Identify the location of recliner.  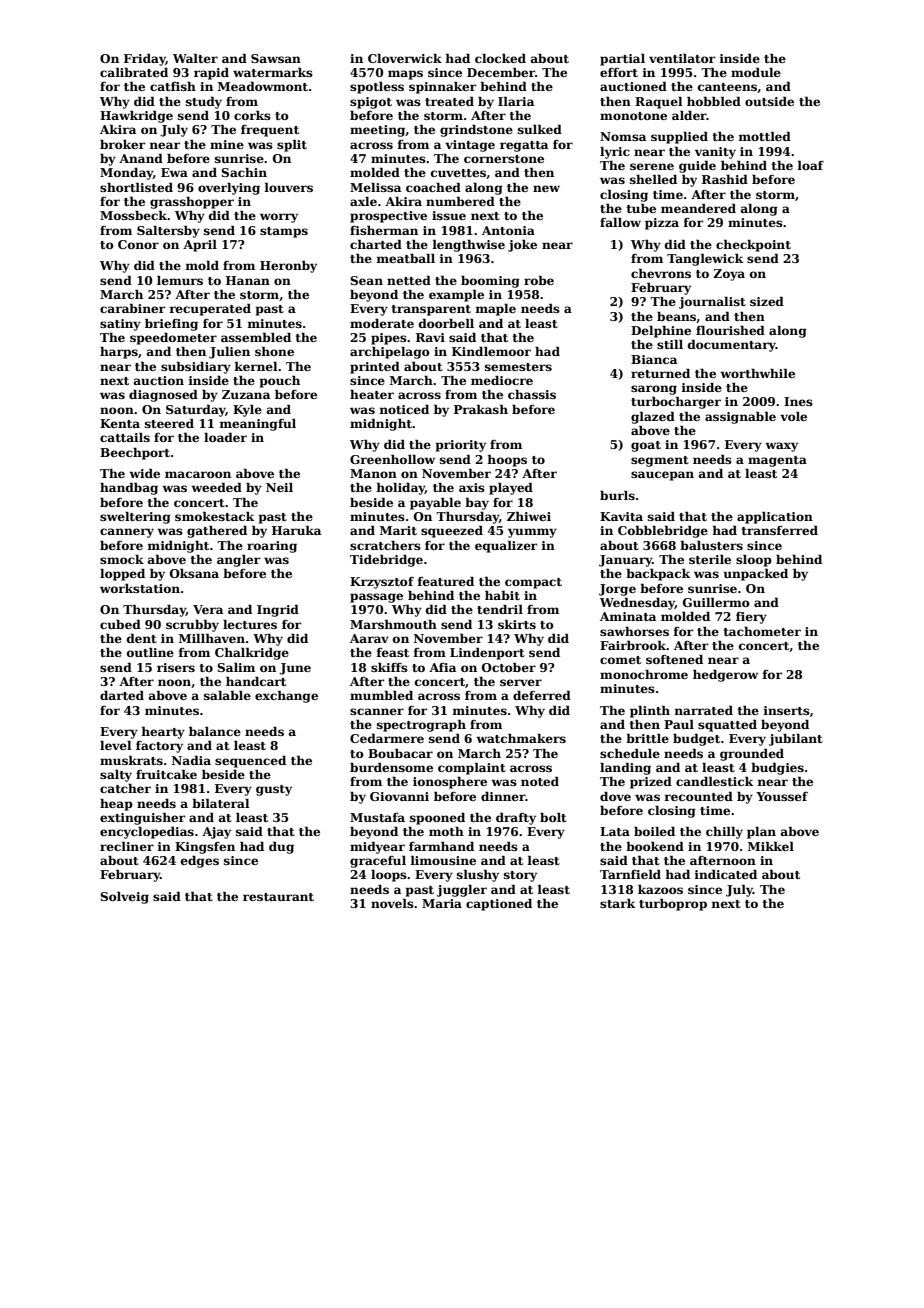
(127, 846).
